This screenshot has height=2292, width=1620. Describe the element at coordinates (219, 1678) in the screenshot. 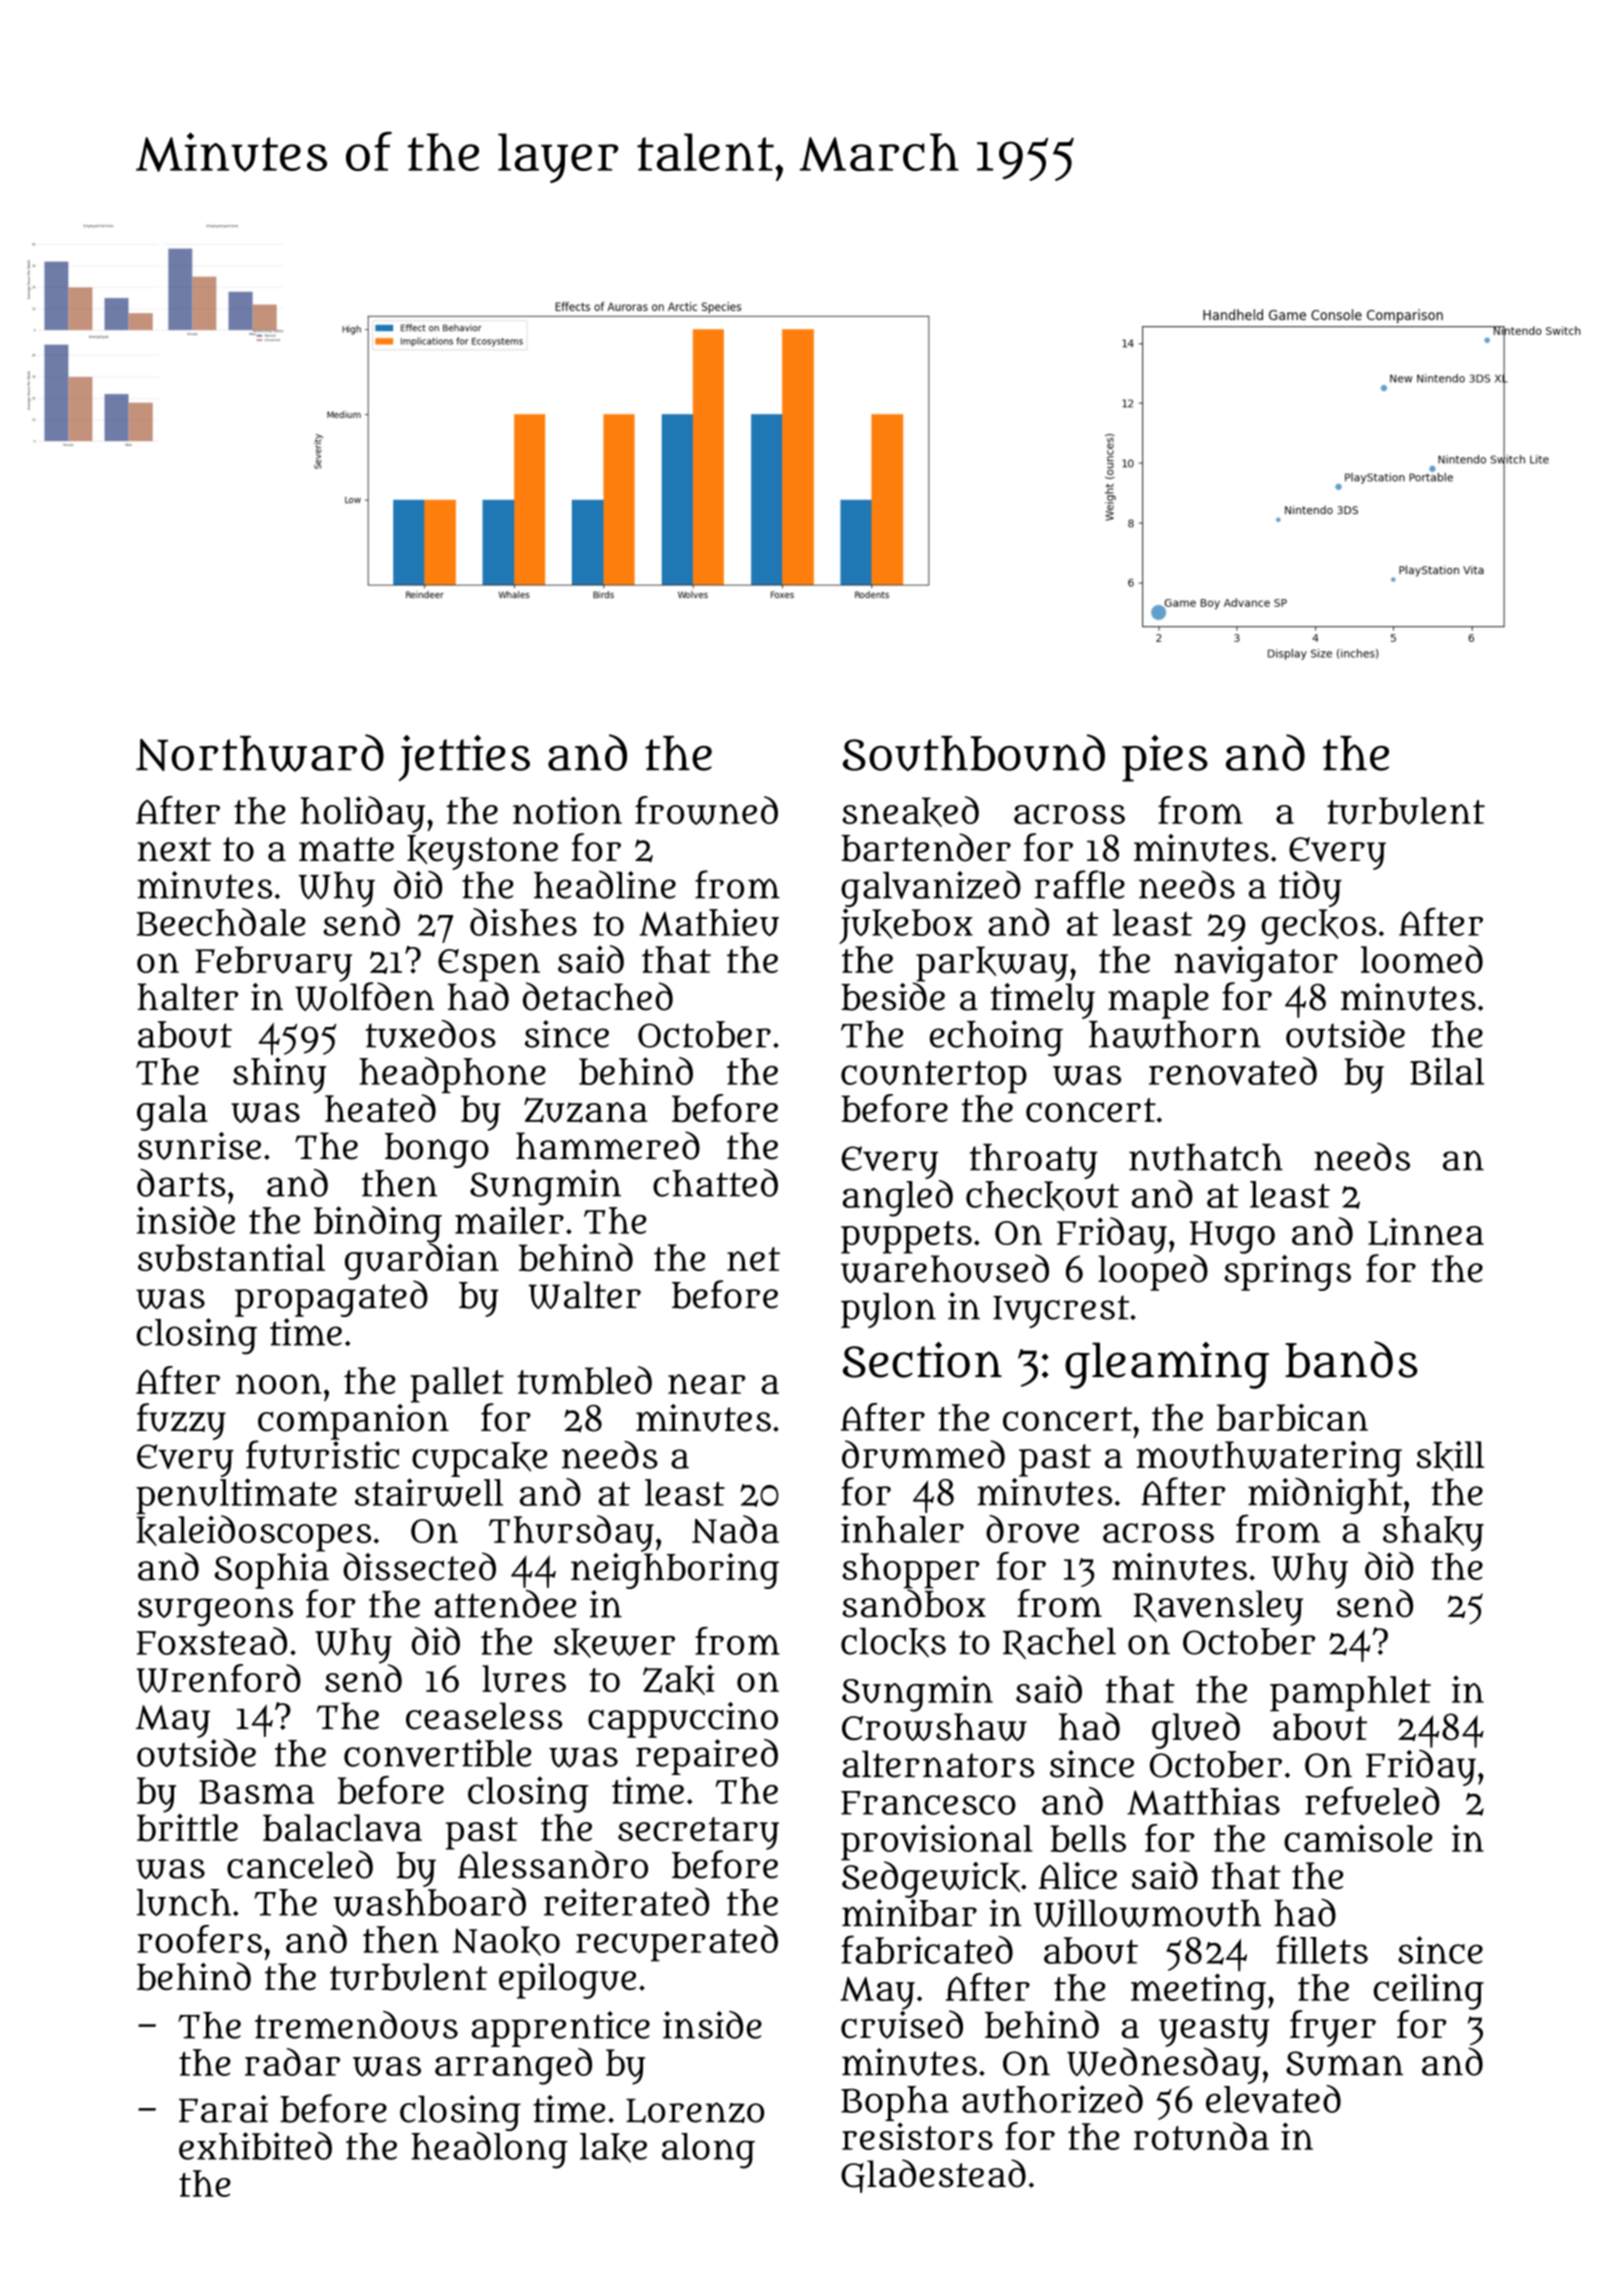

I see `Wrenford` at that location.
